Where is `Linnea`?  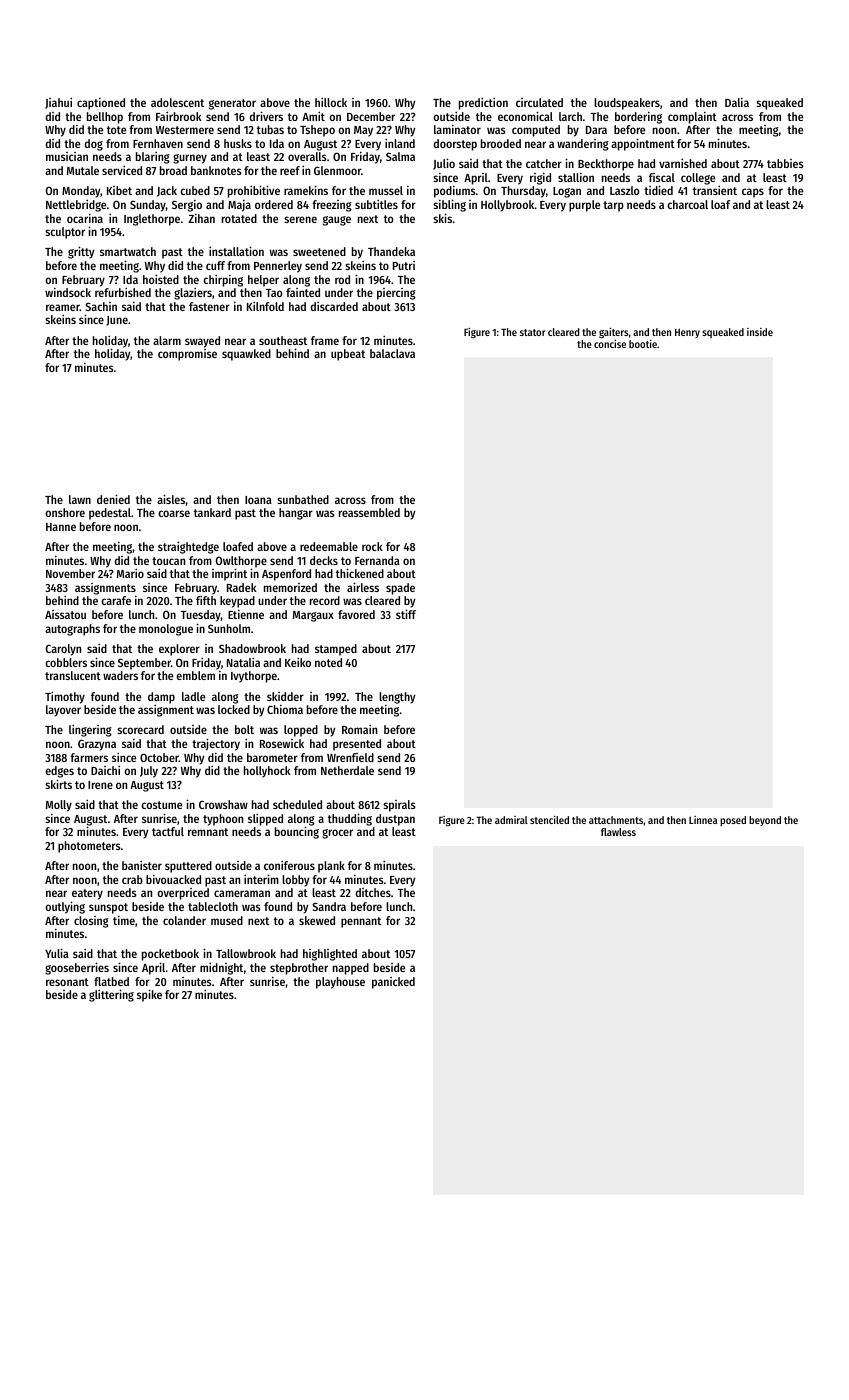
Linnea is located at coordinates (703, 820).
